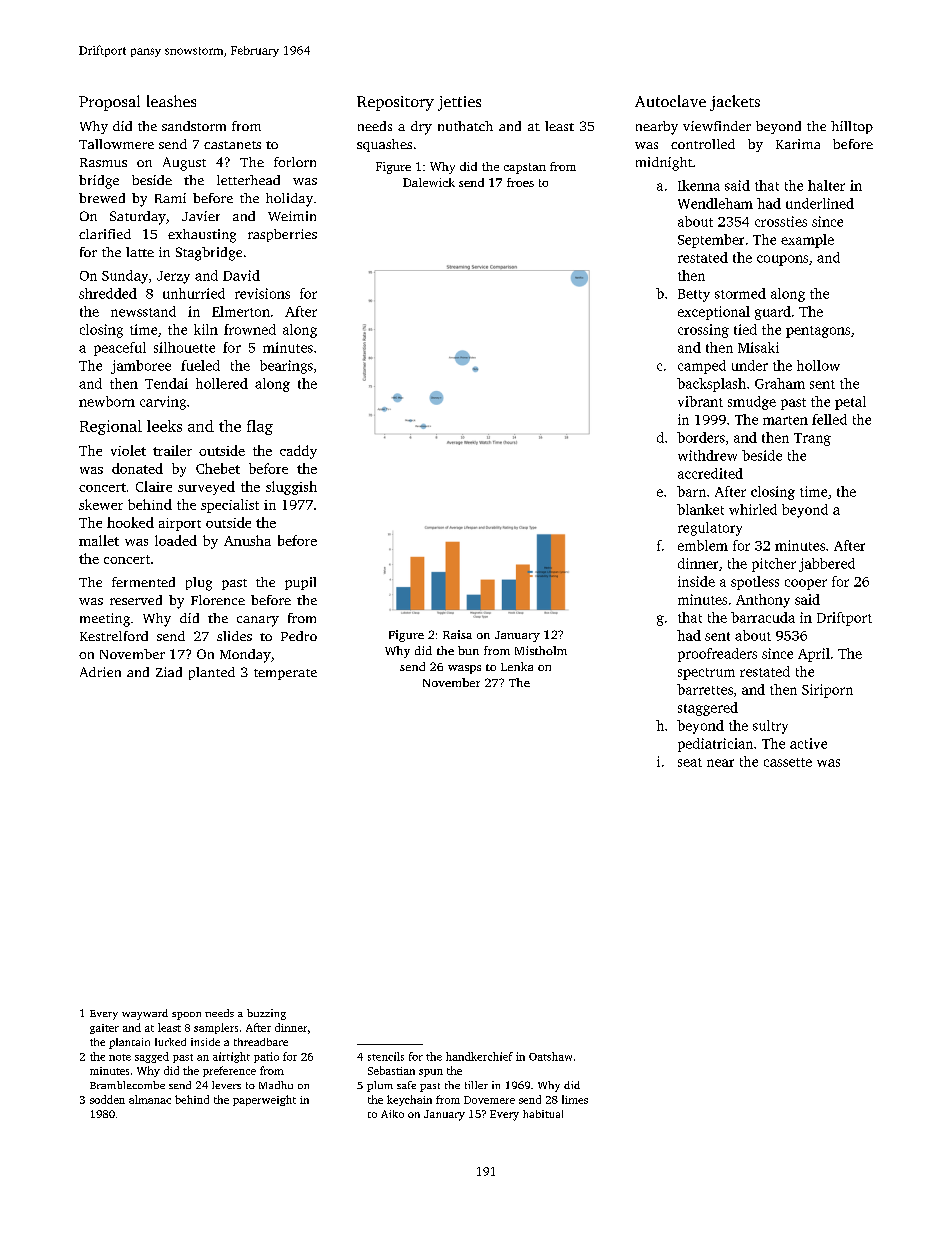 The height and width of the image is (1233, 952). I want to click on borders, so click(701, 437).
